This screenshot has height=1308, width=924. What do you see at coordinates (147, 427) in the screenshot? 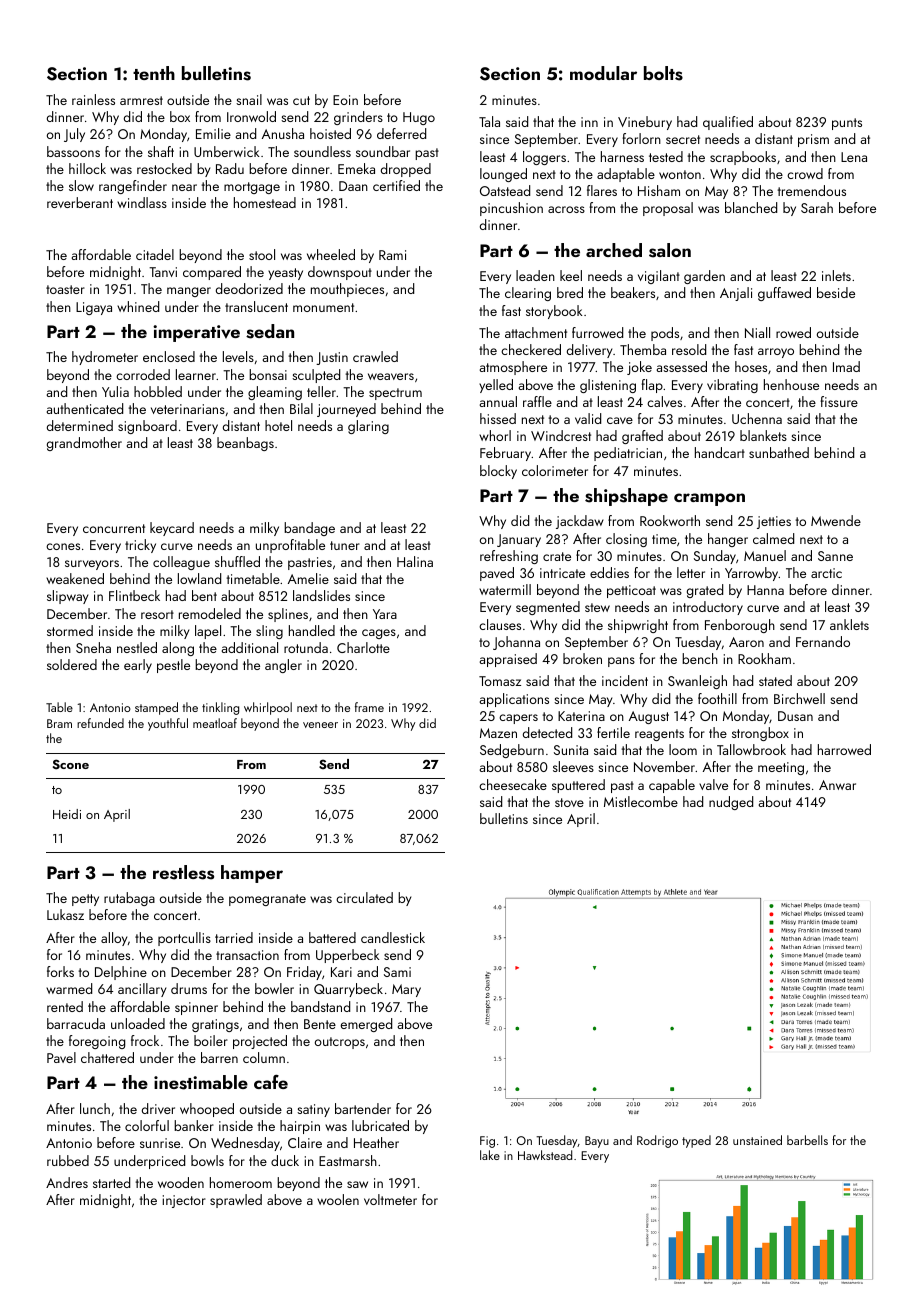
I see `signboard` at bounding box center [147, 427].
